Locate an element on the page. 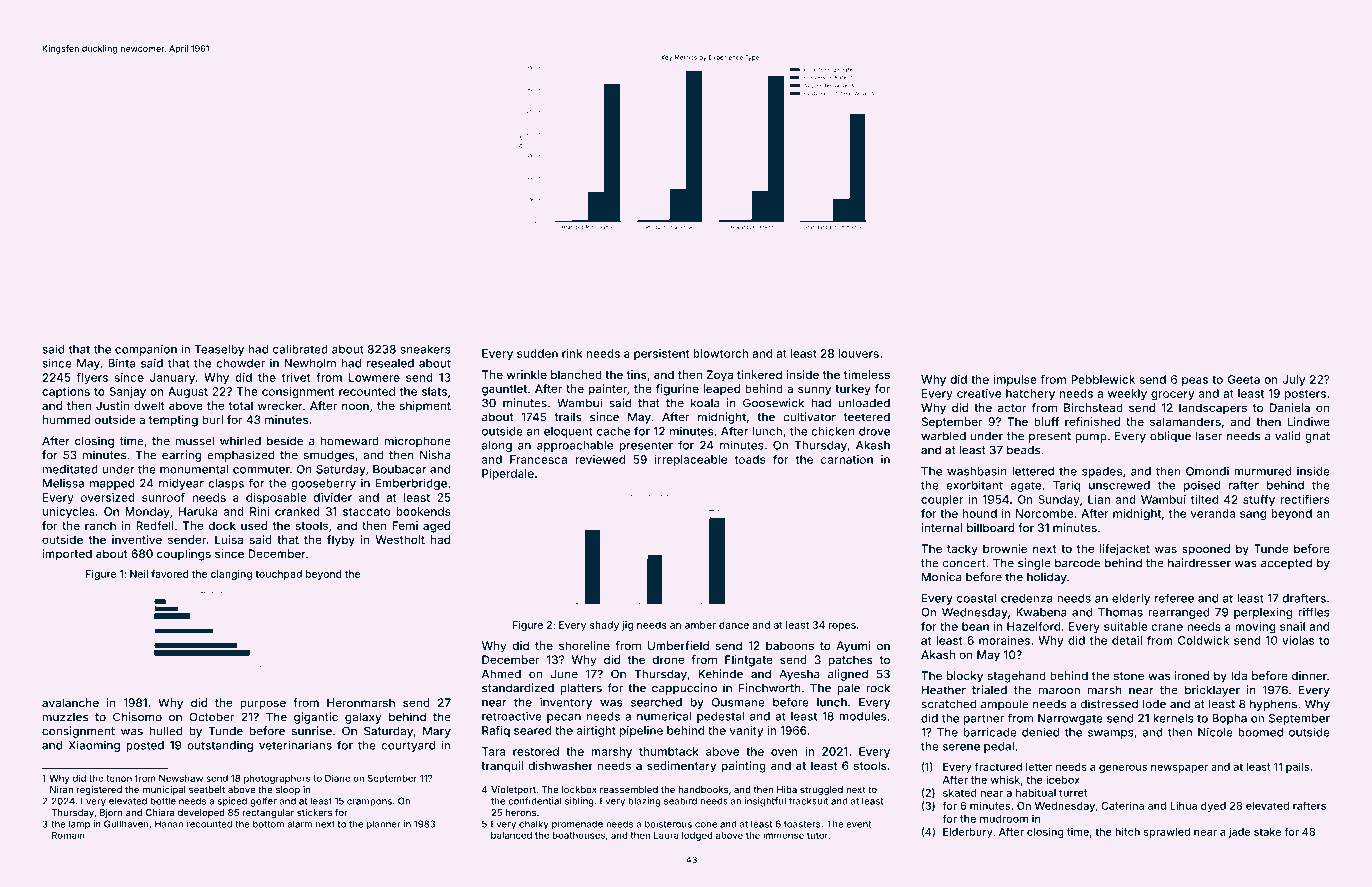  billboard is located at coordinates (991, 527).
